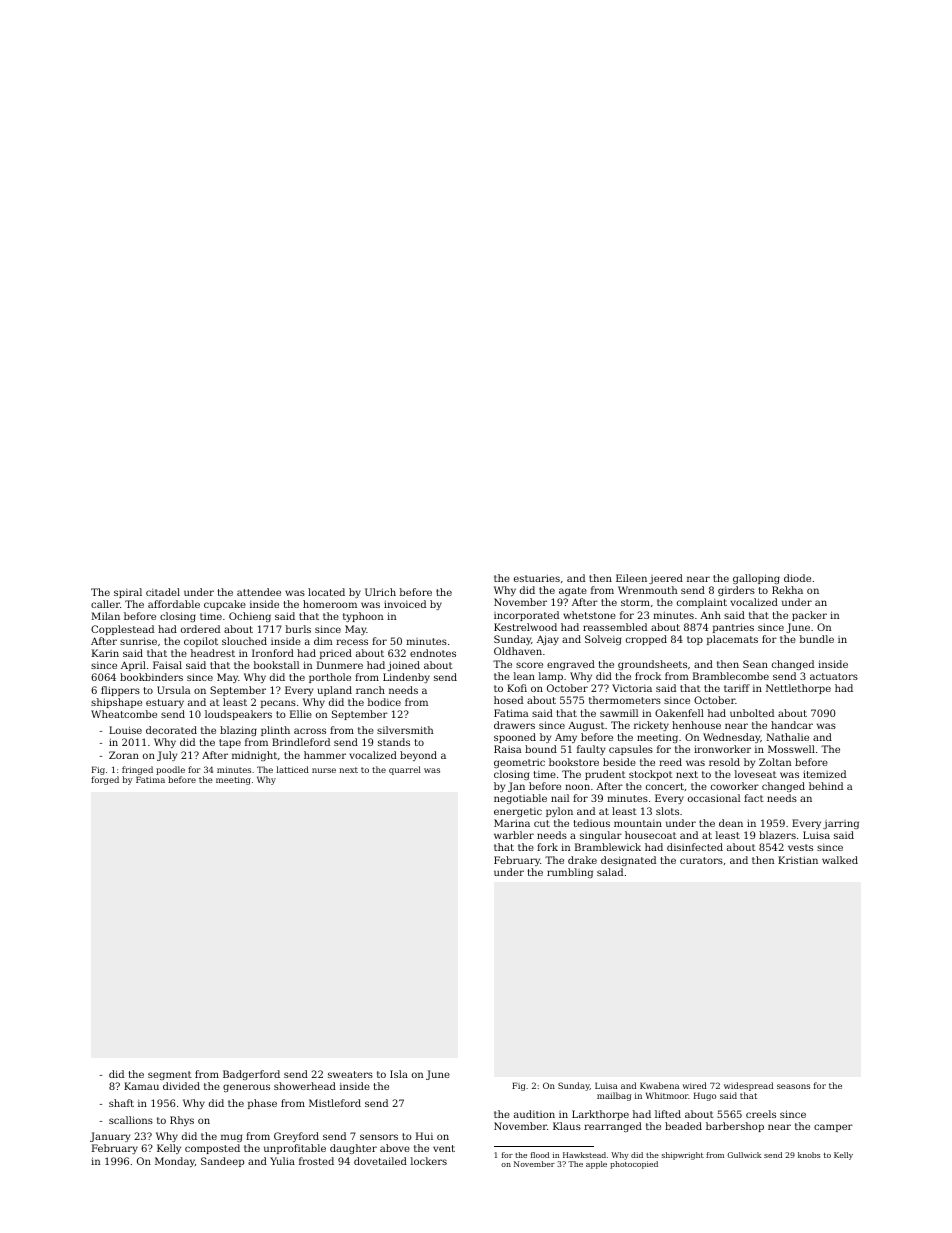  I want to click on seasons, so click(793, 1086).
